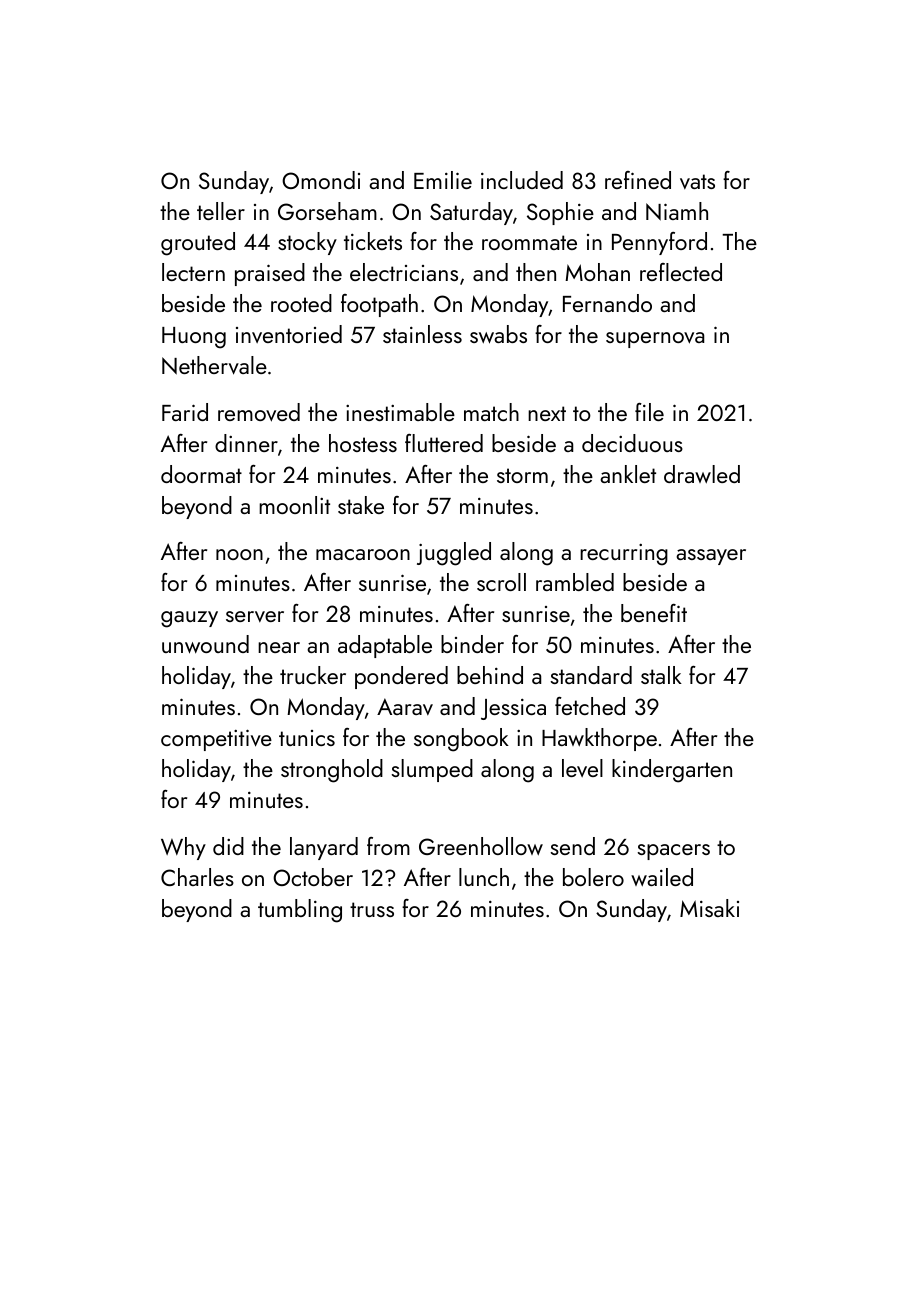 The height and width of the image is (1311, 924). I want to click on truss, so click(372, 909).
